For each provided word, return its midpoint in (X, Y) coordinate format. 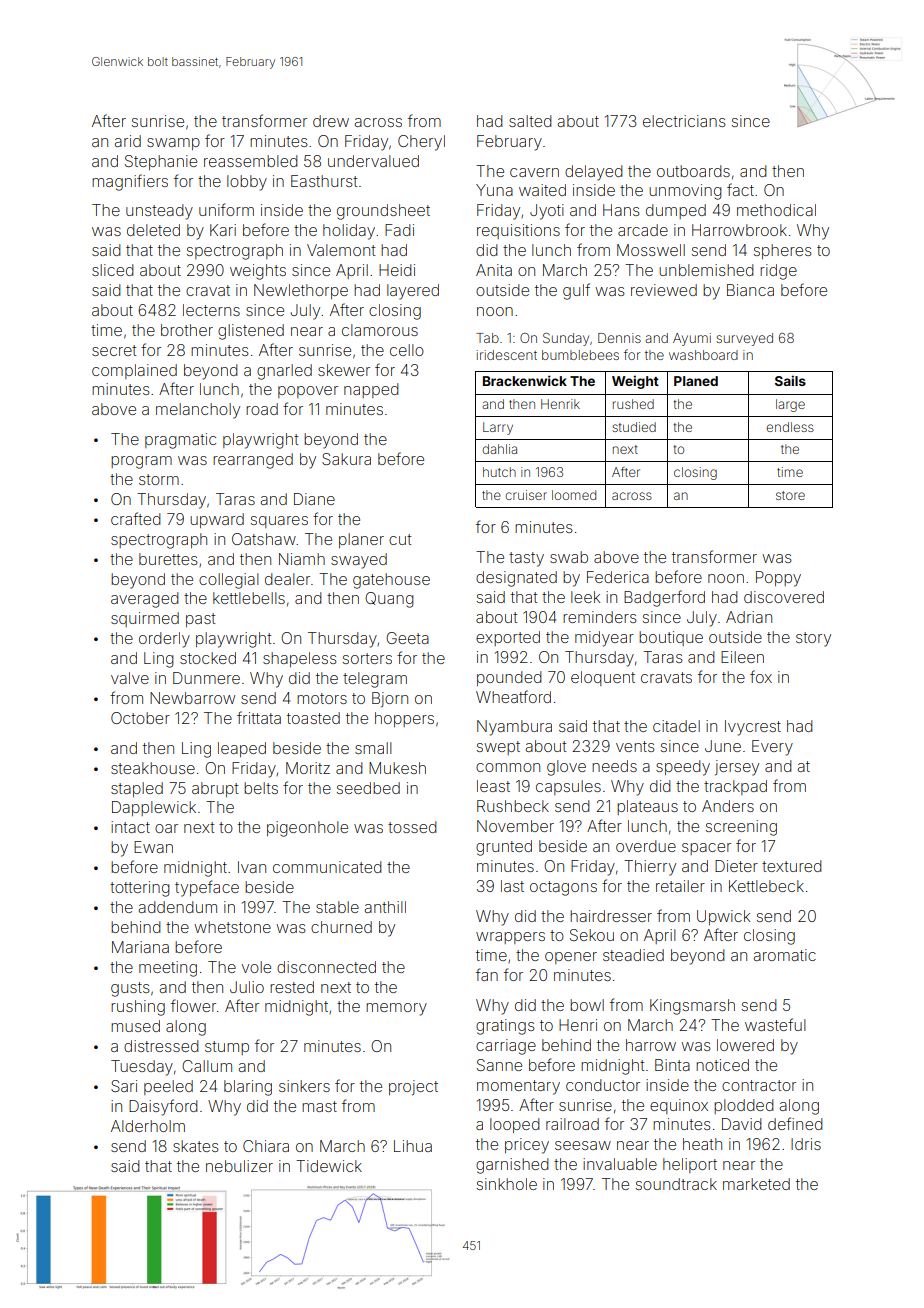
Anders (728, 806)
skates (196, 1146)
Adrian (749, 617)
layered (413, 292)
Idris (806, 1144)
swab (569, 557)
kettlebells (249, 598)
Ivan (252, 867)
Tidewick (329, 1166)
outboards (693, 171)
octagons (563, 888)
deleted (153, 230)
